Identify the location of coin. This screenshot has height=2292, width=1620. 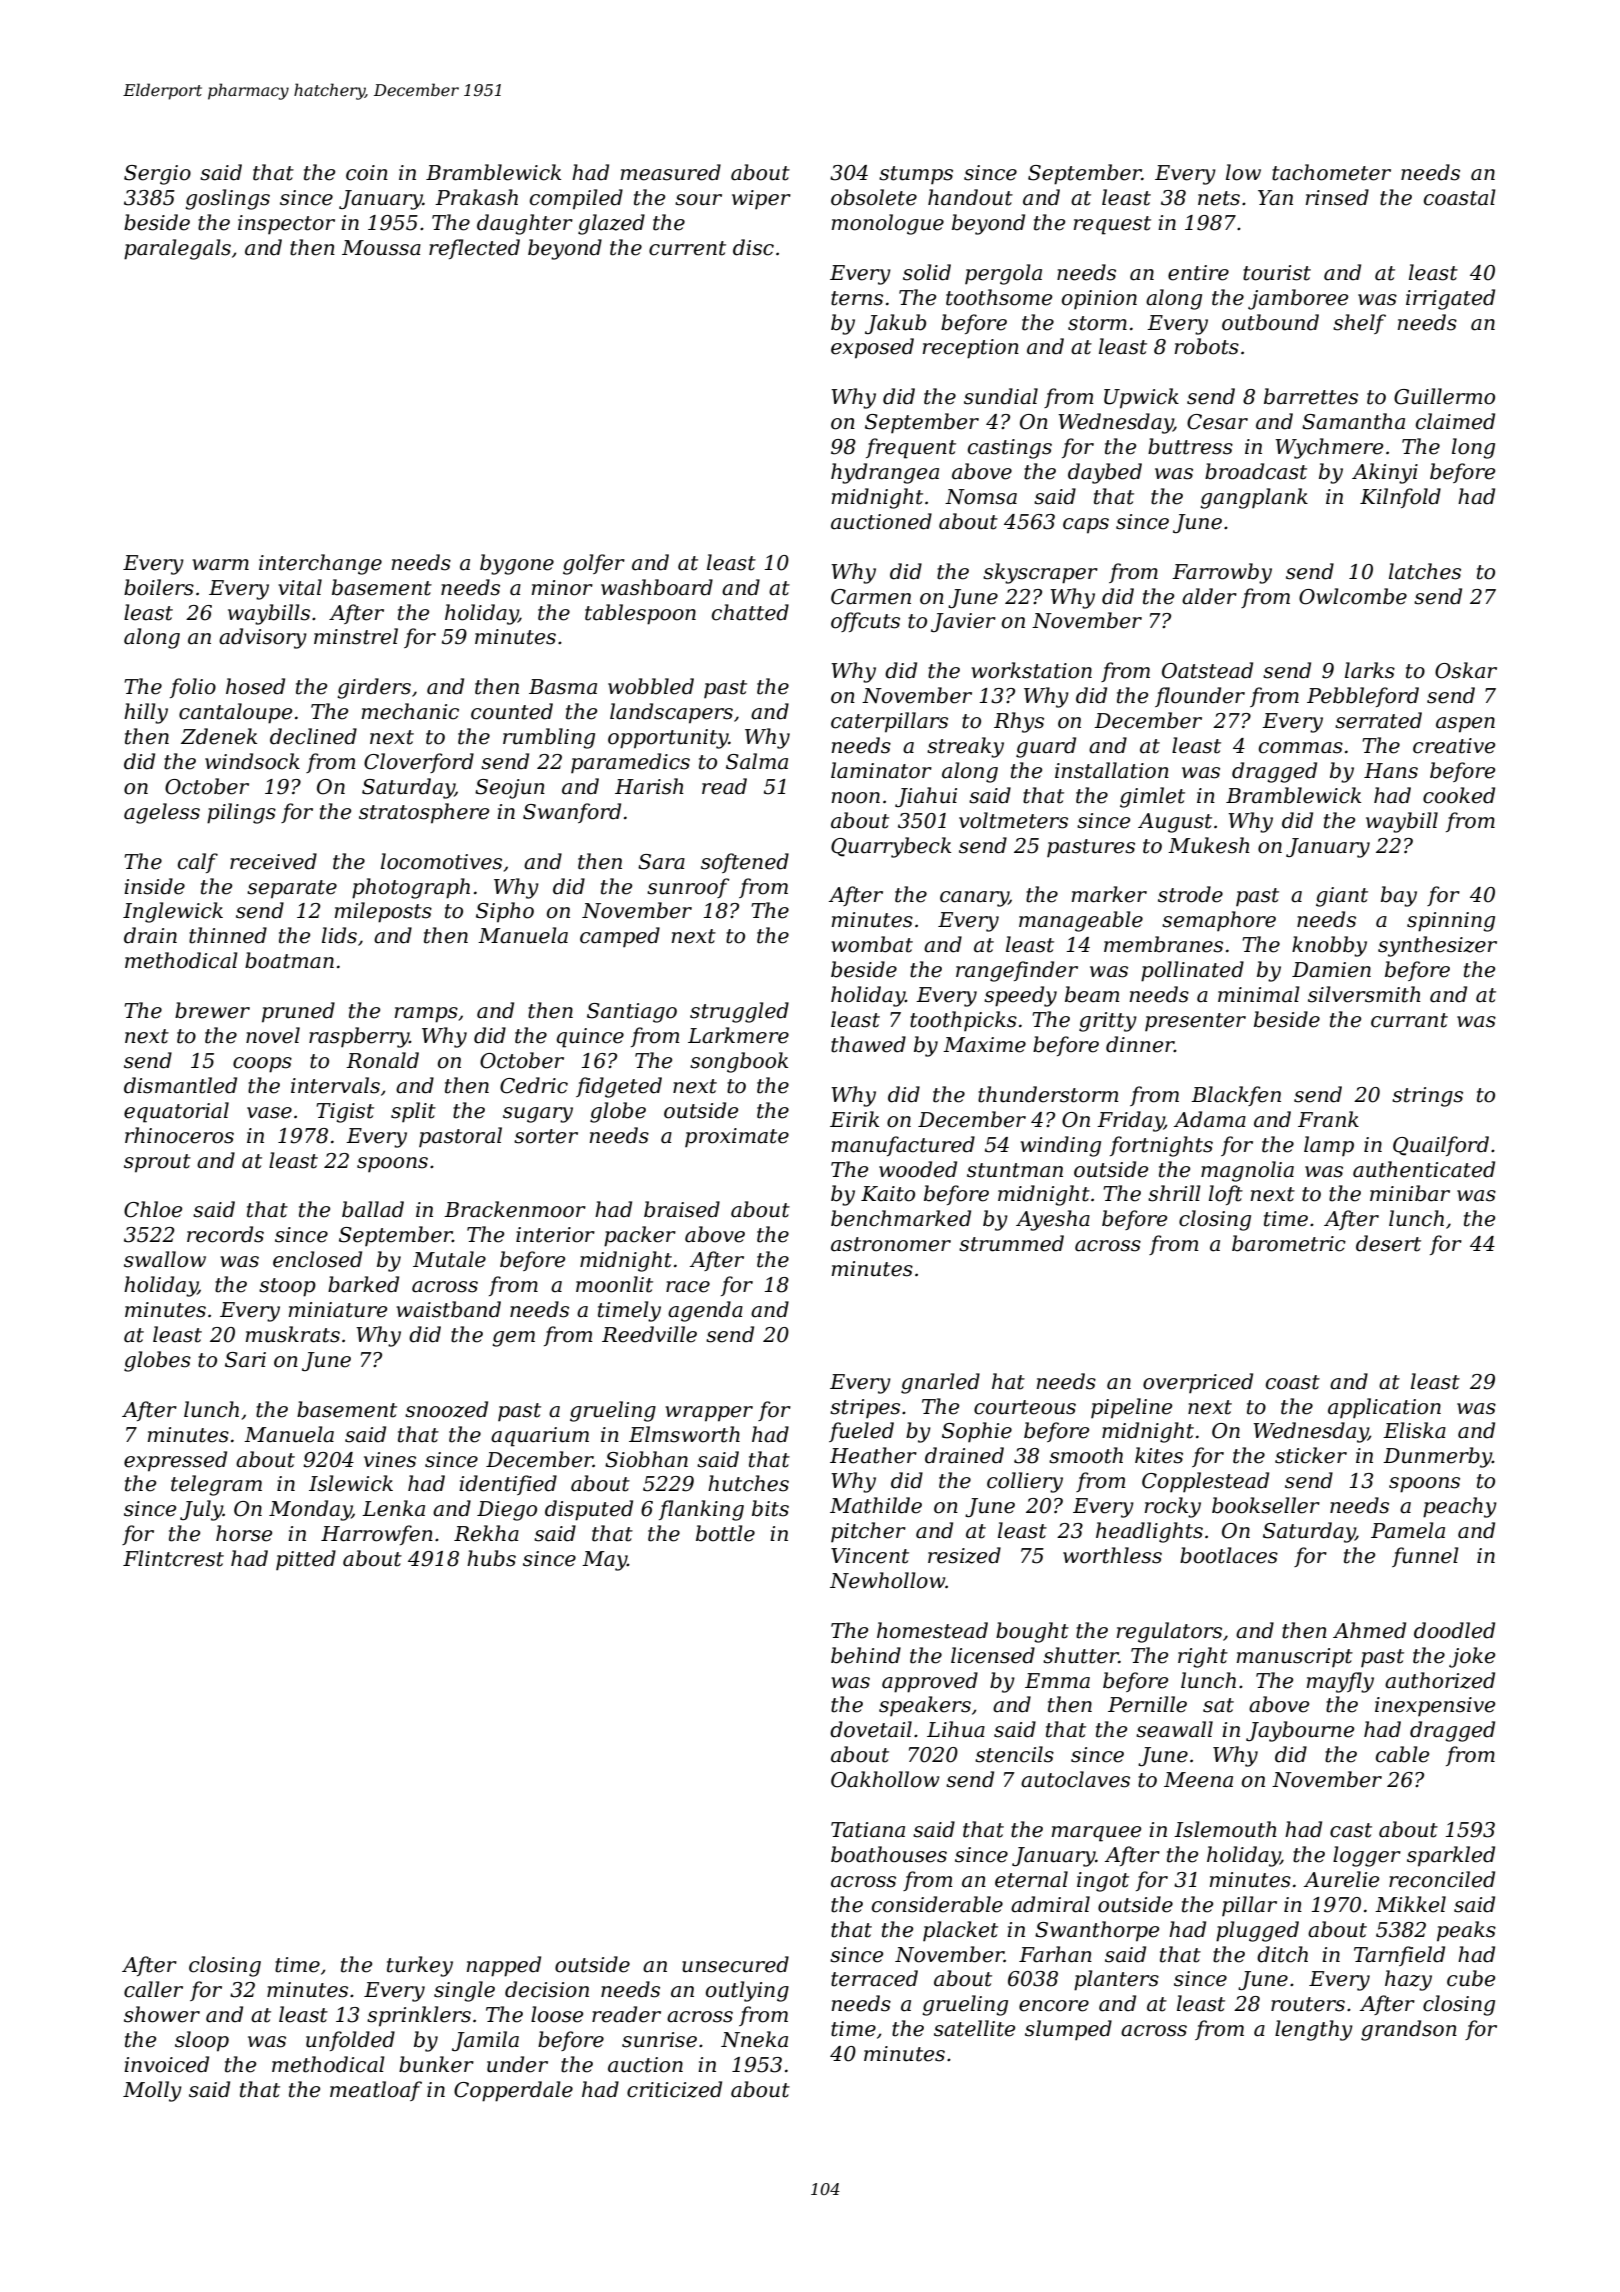
(367, 173).
